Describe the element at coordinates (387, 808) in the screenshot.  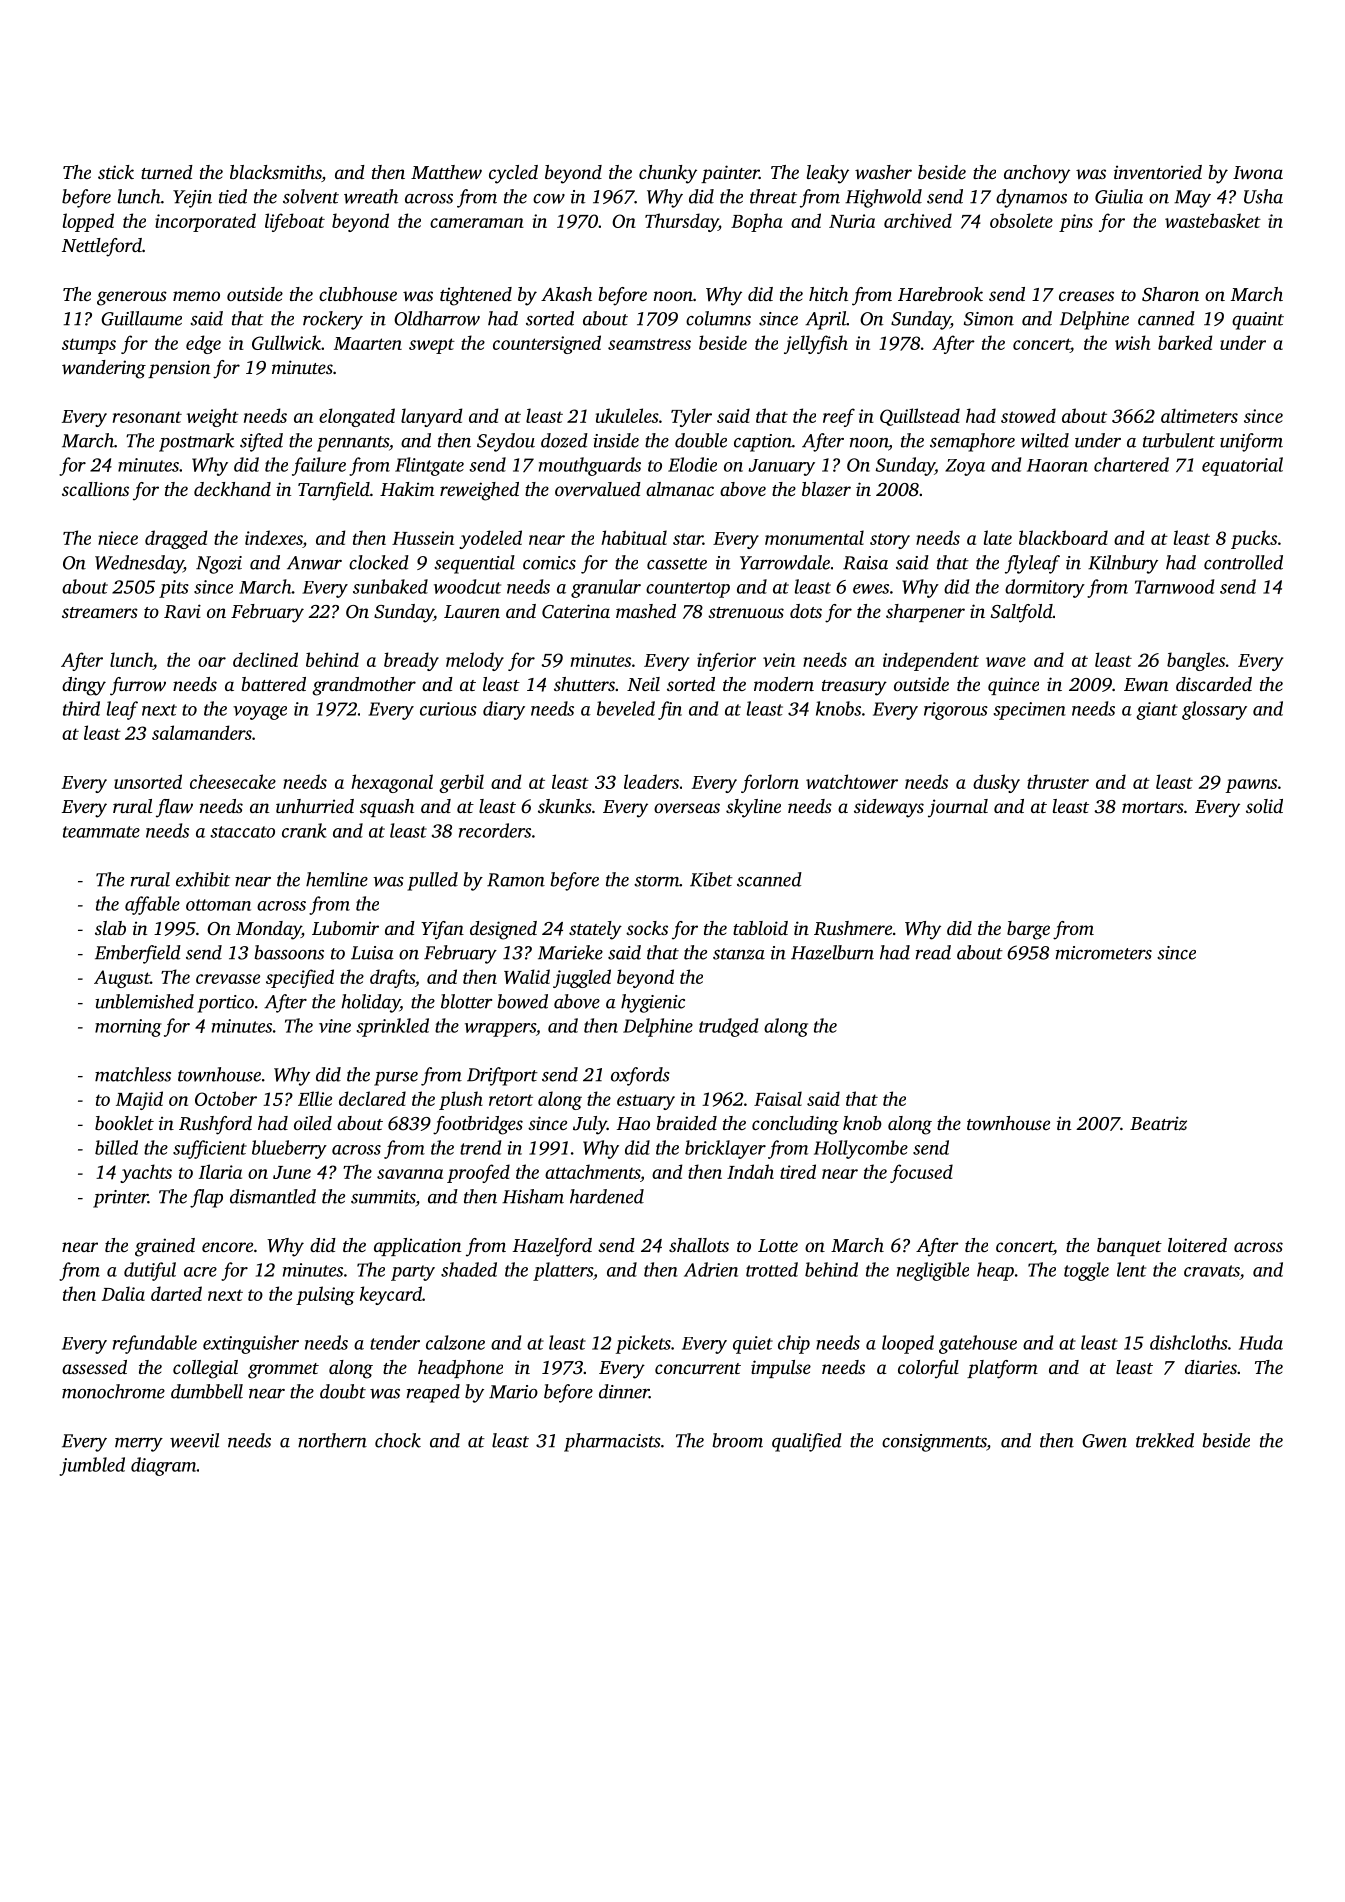
I see `squash` at that location.
